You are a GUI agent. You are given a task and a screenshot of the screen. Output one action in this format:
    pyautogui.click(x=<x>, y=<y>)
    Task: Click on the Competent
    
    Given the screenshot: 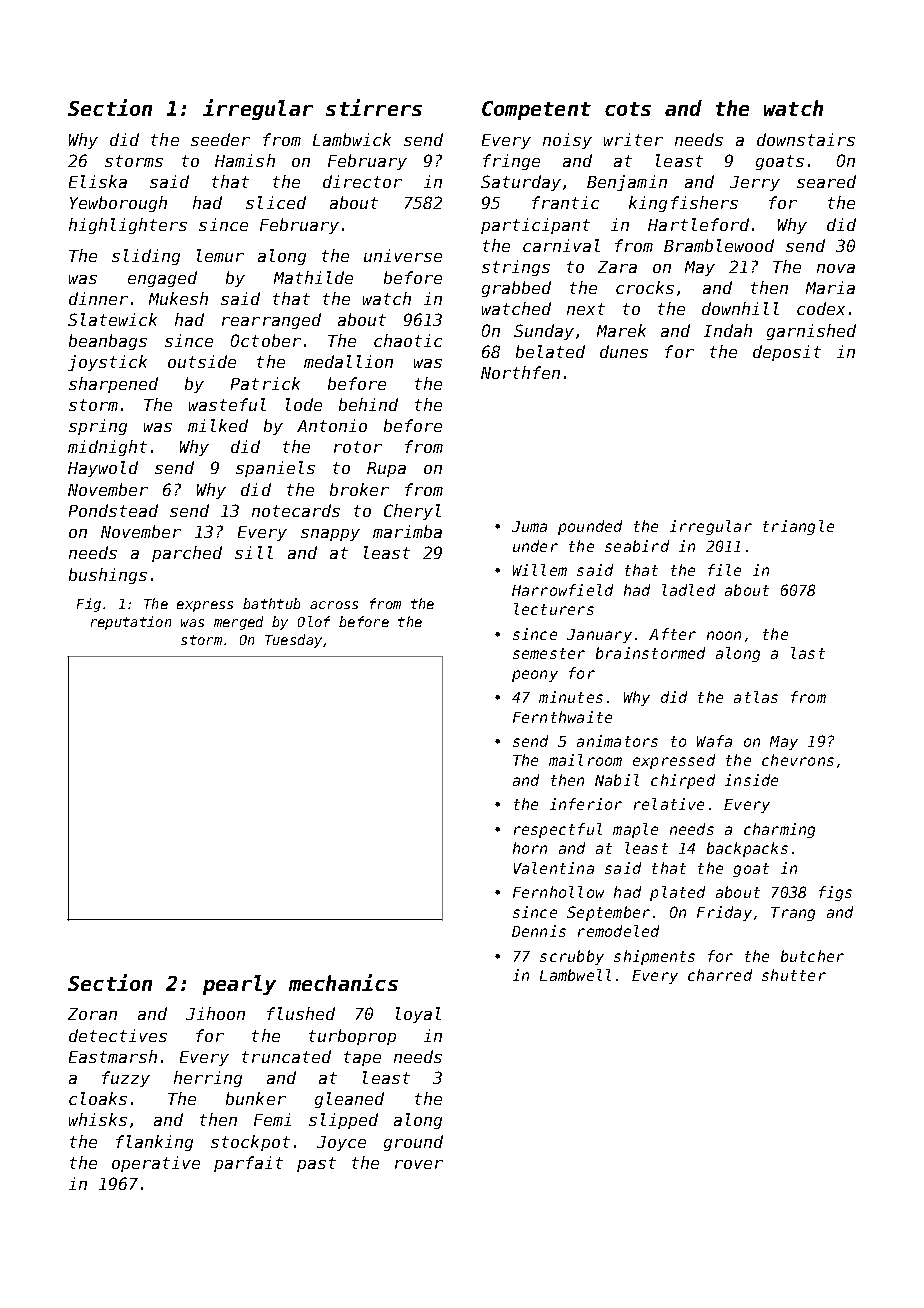 What is the action you would take?
    pyautogui.click(x=536, y=110)
